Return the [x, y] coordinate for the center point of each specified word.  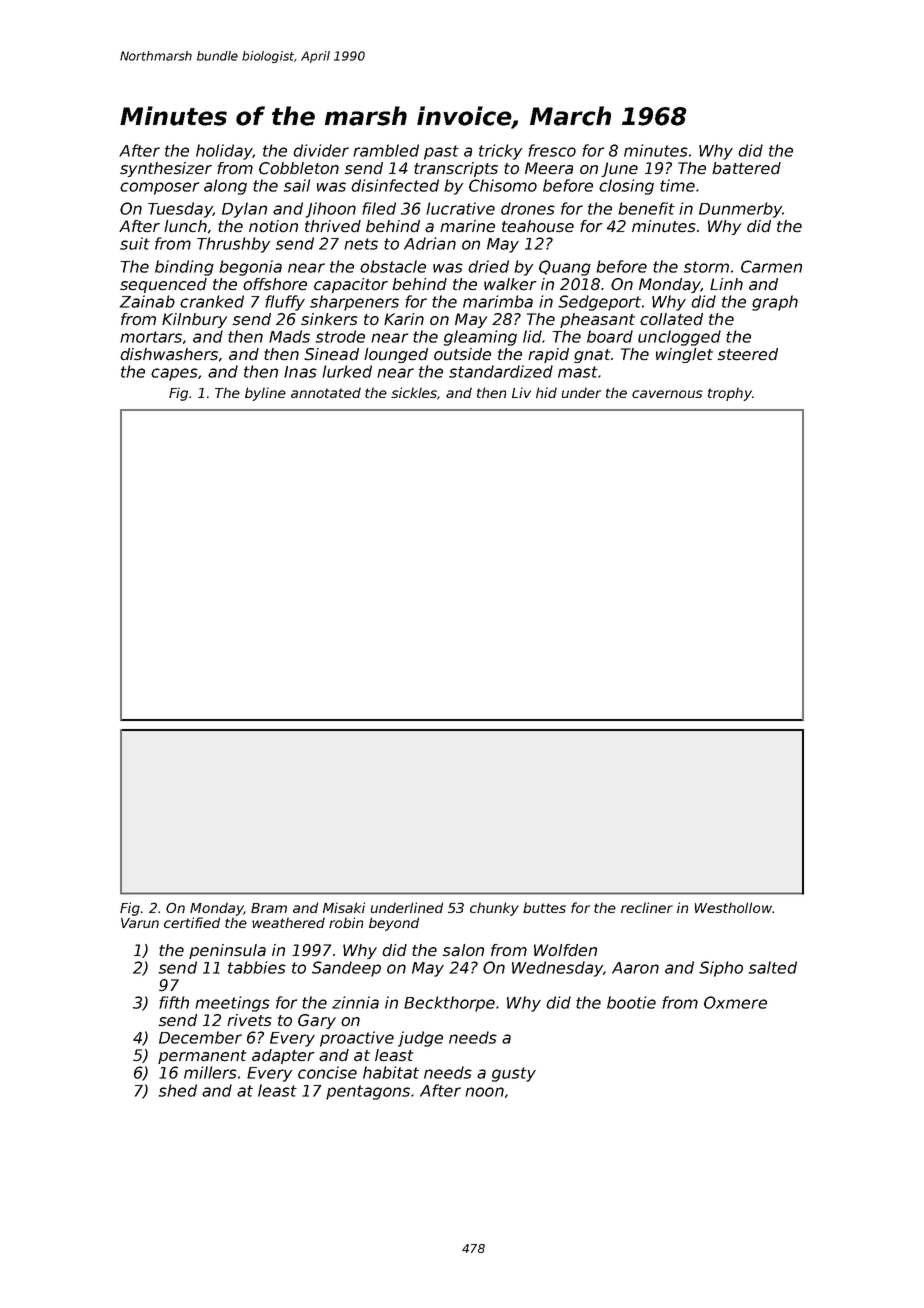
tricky [500, 152]
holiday [224, 152]
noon [484, 1092]
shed [178, 1090]
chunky [494, 909]
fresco [552, 150]
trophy [730, 394]
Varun [140, 923]
